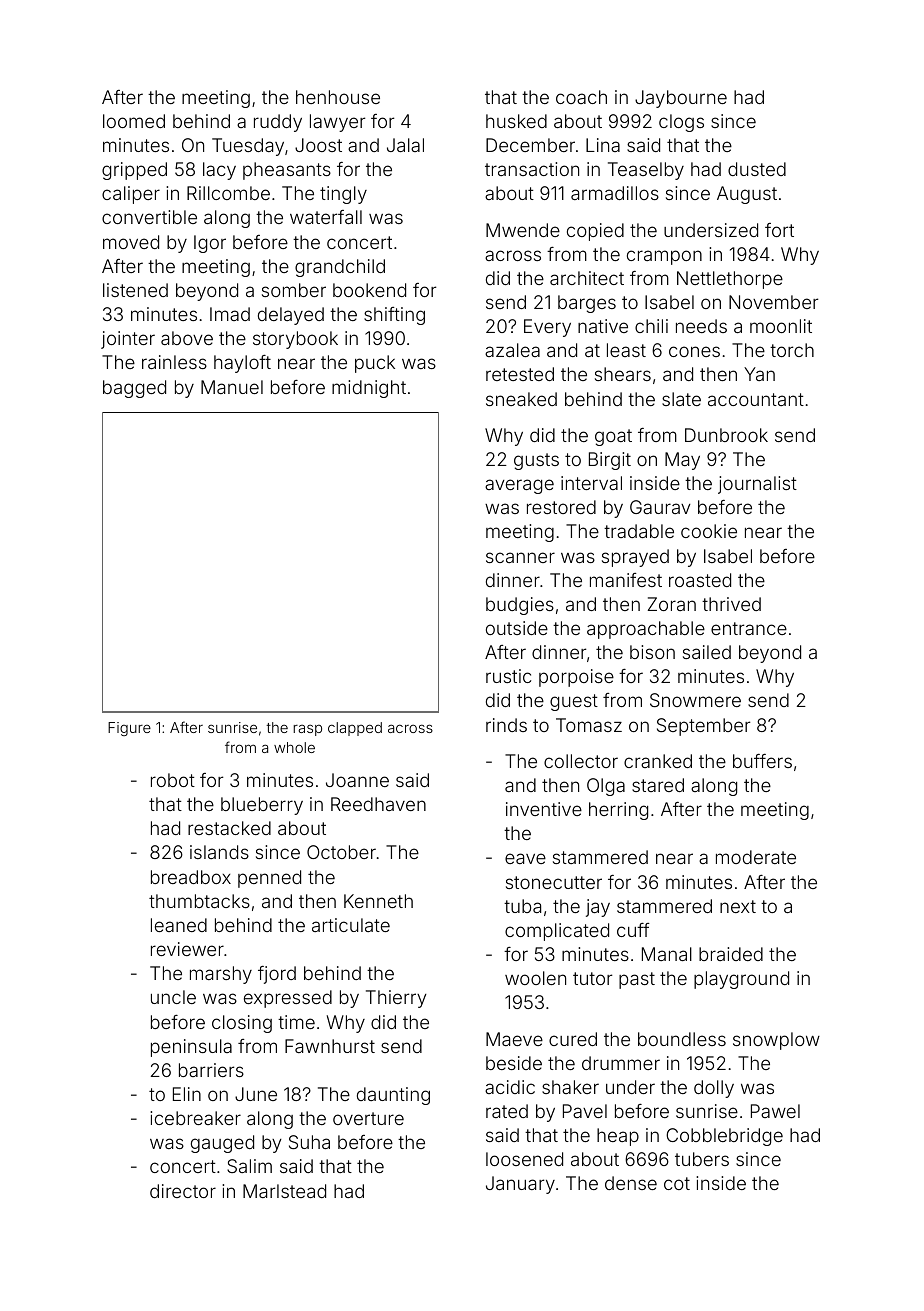 The width and height of the screenshot is (924, 1311). What do you see at coordinates (756, 399) in the screenshot?
I see `accountant` at bounding box center [756, 399].
